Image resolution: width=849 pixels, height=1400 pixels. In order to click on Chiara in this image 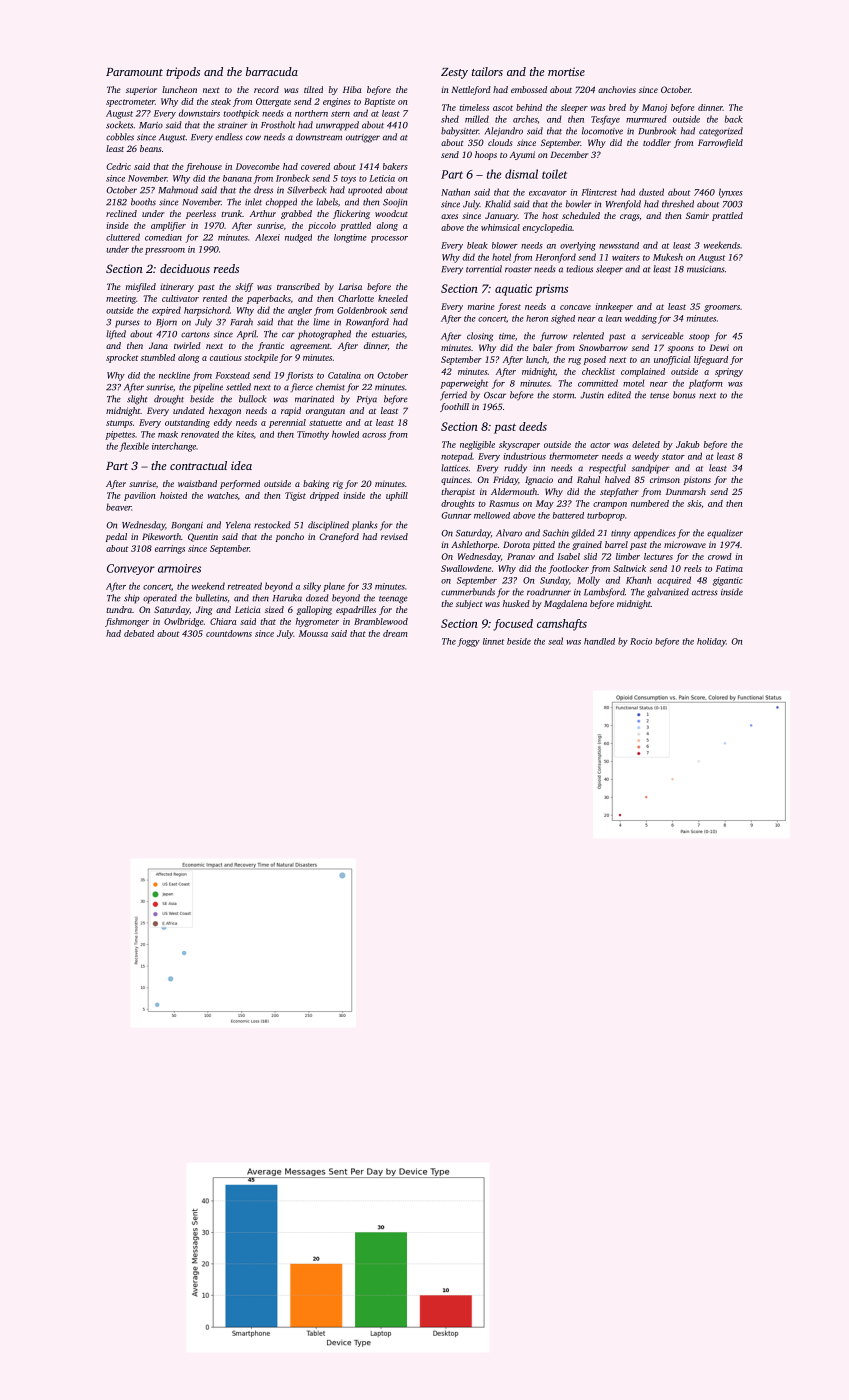, I will do `click(223, 621)`.
